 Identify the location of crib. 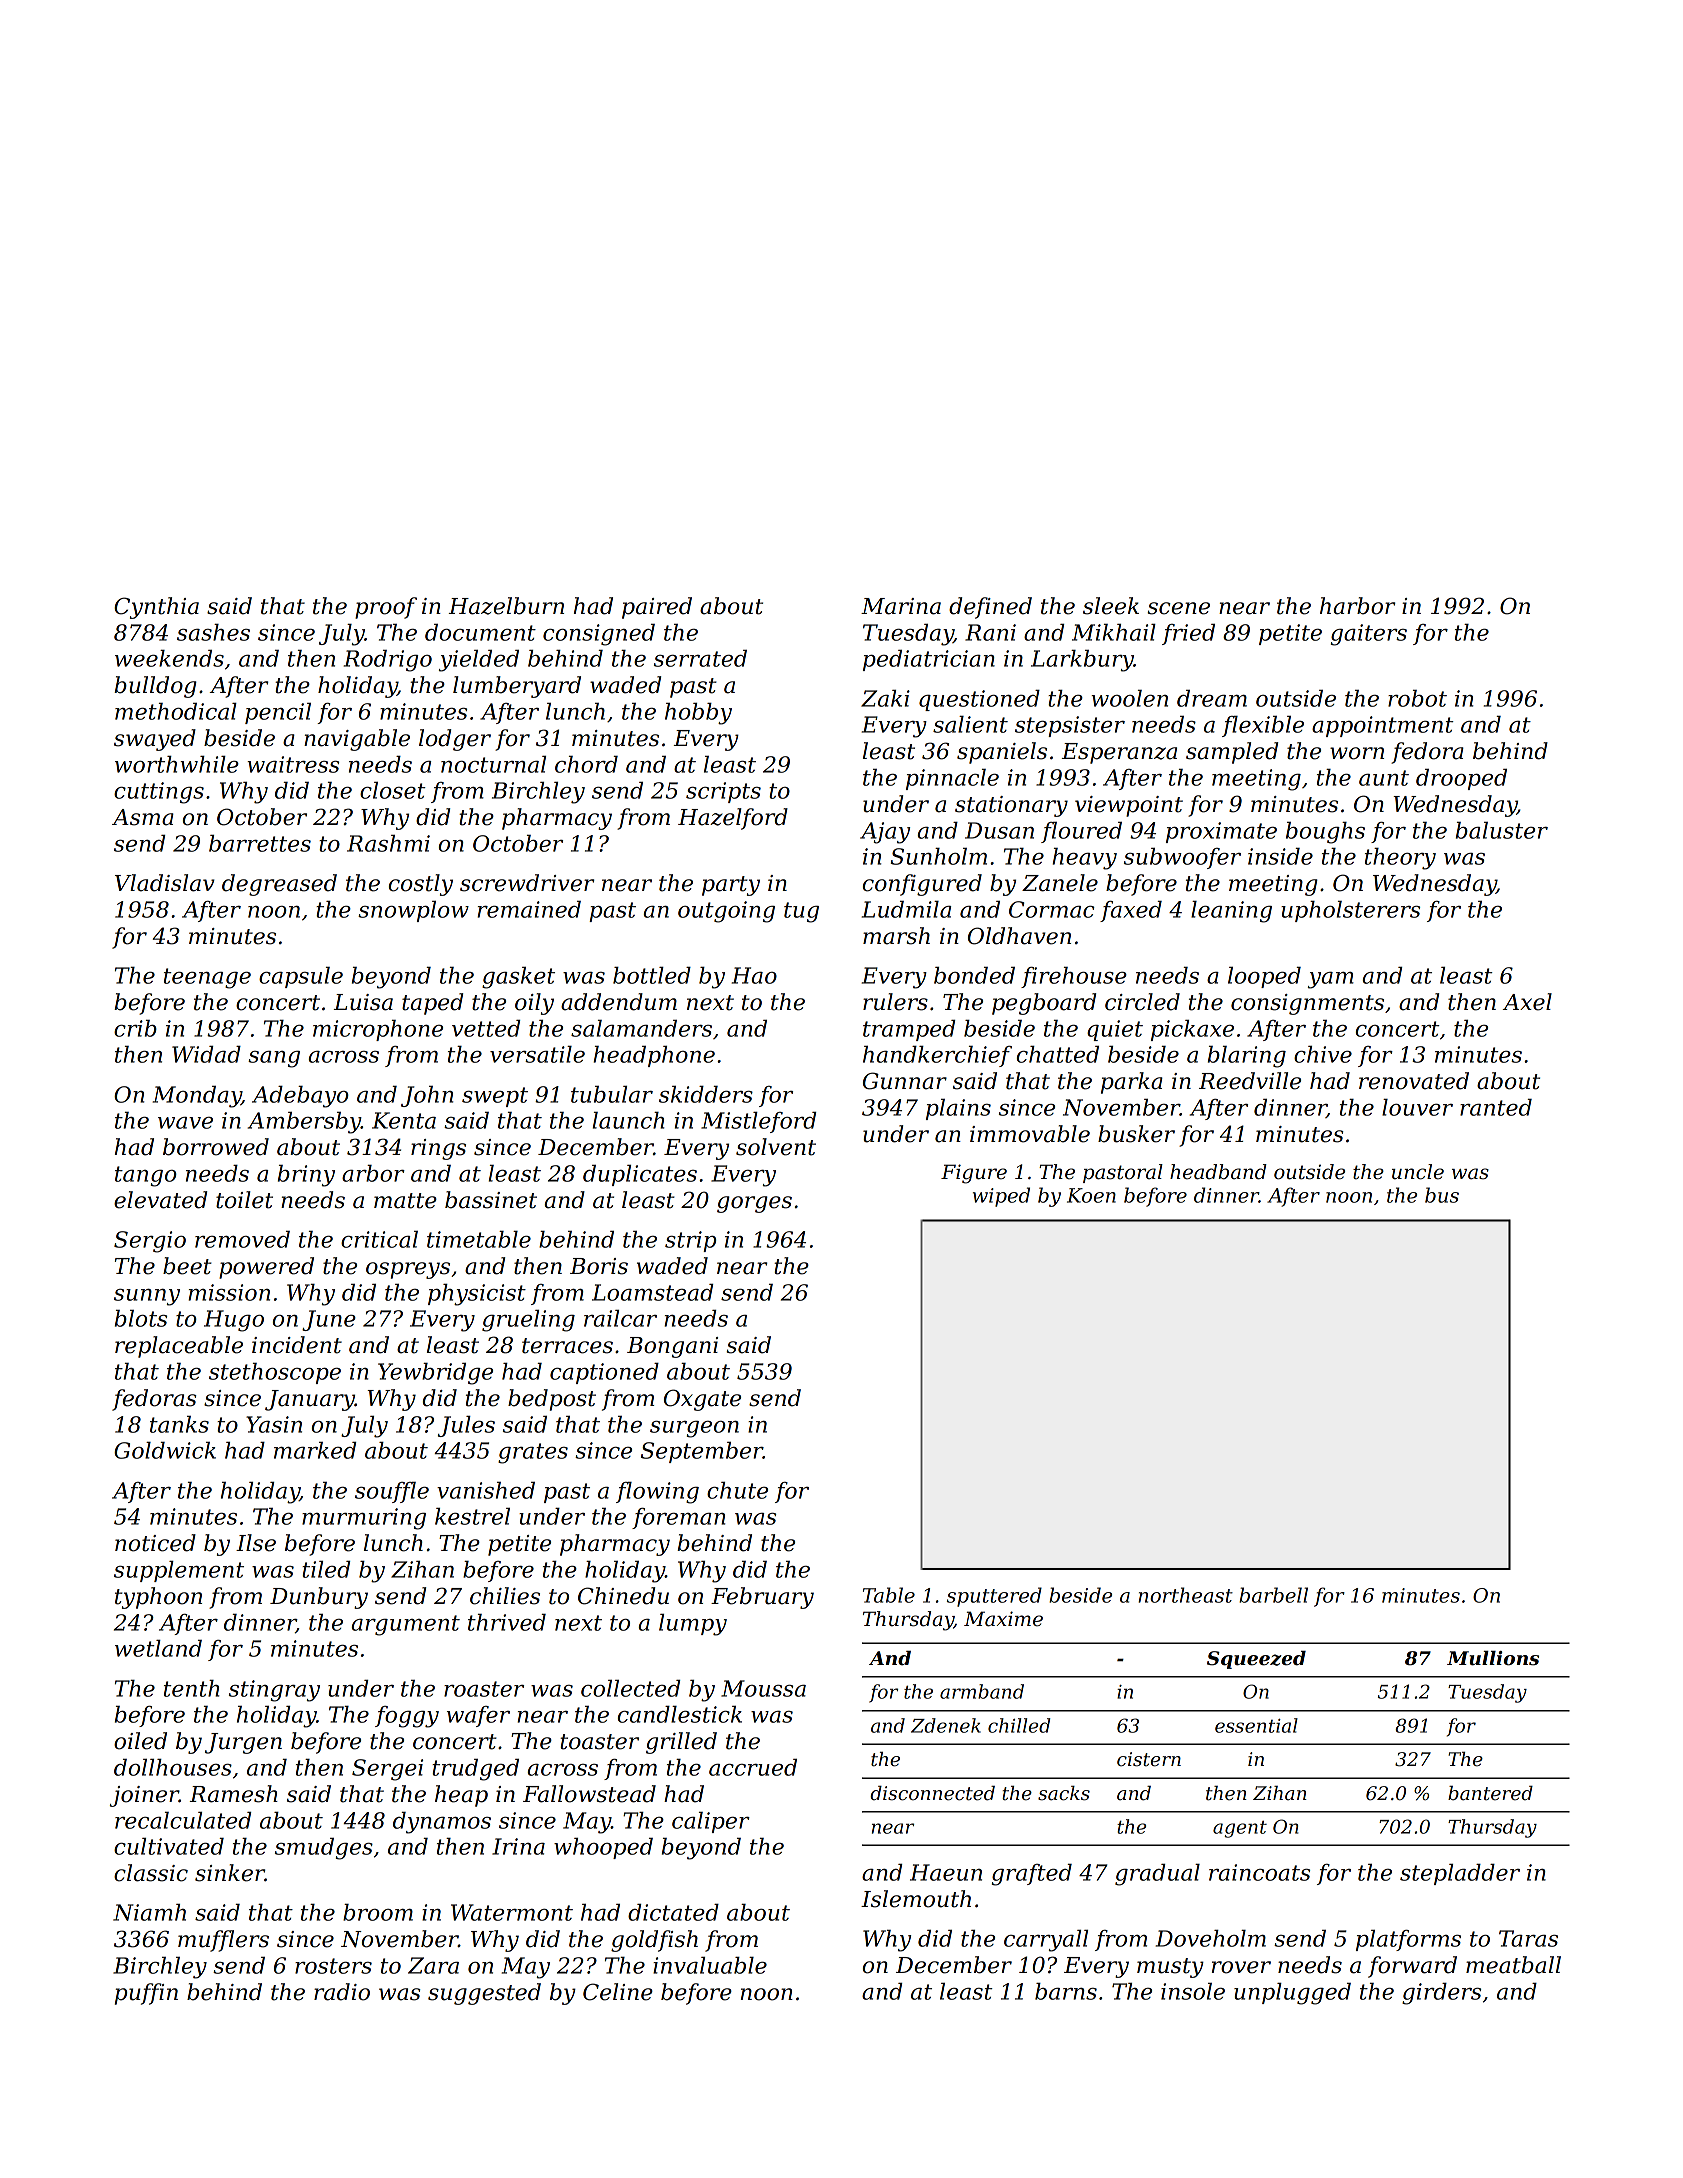
(135, 1028).
